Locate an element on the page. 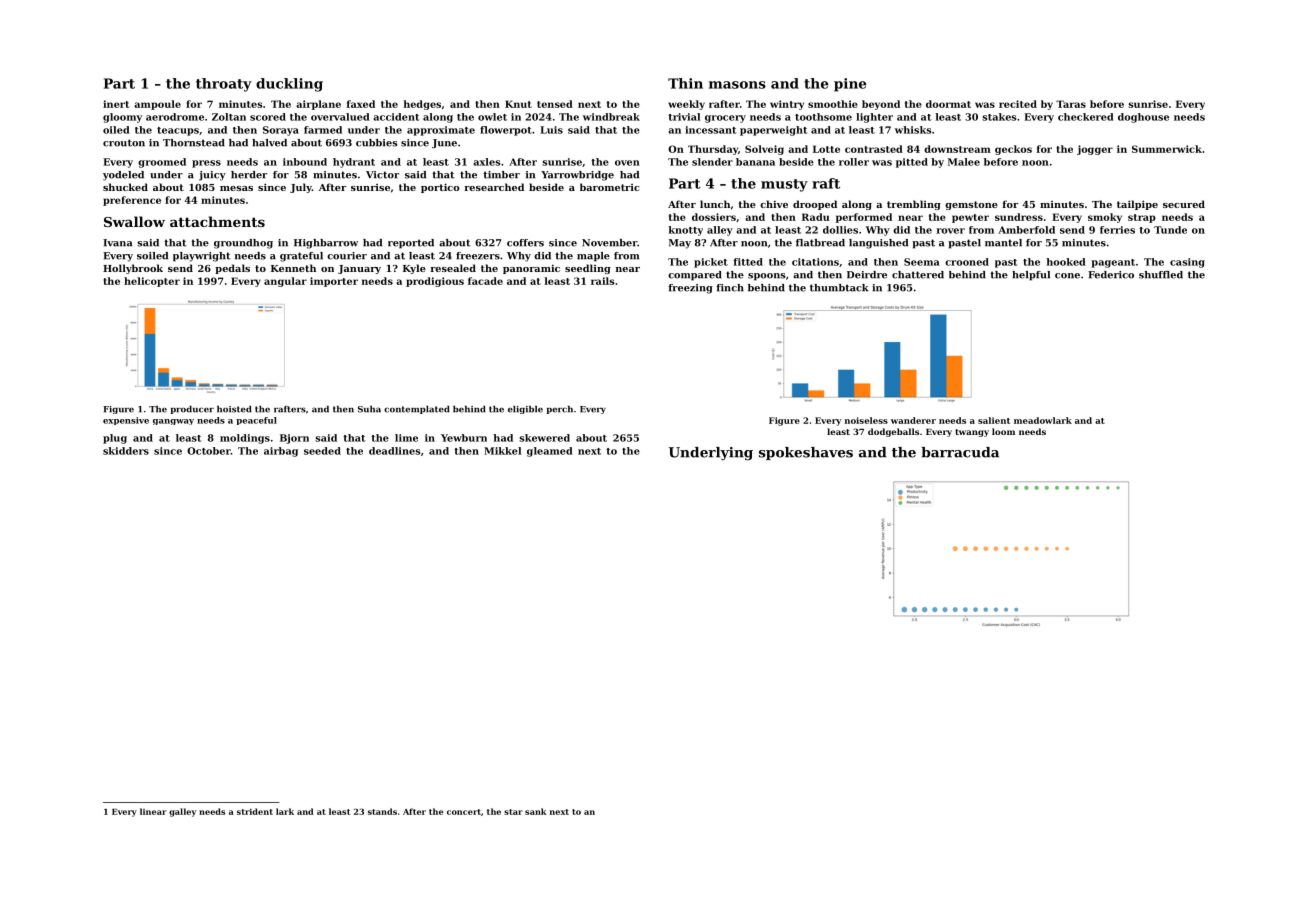  plug is located at coordinates (115, 439).
